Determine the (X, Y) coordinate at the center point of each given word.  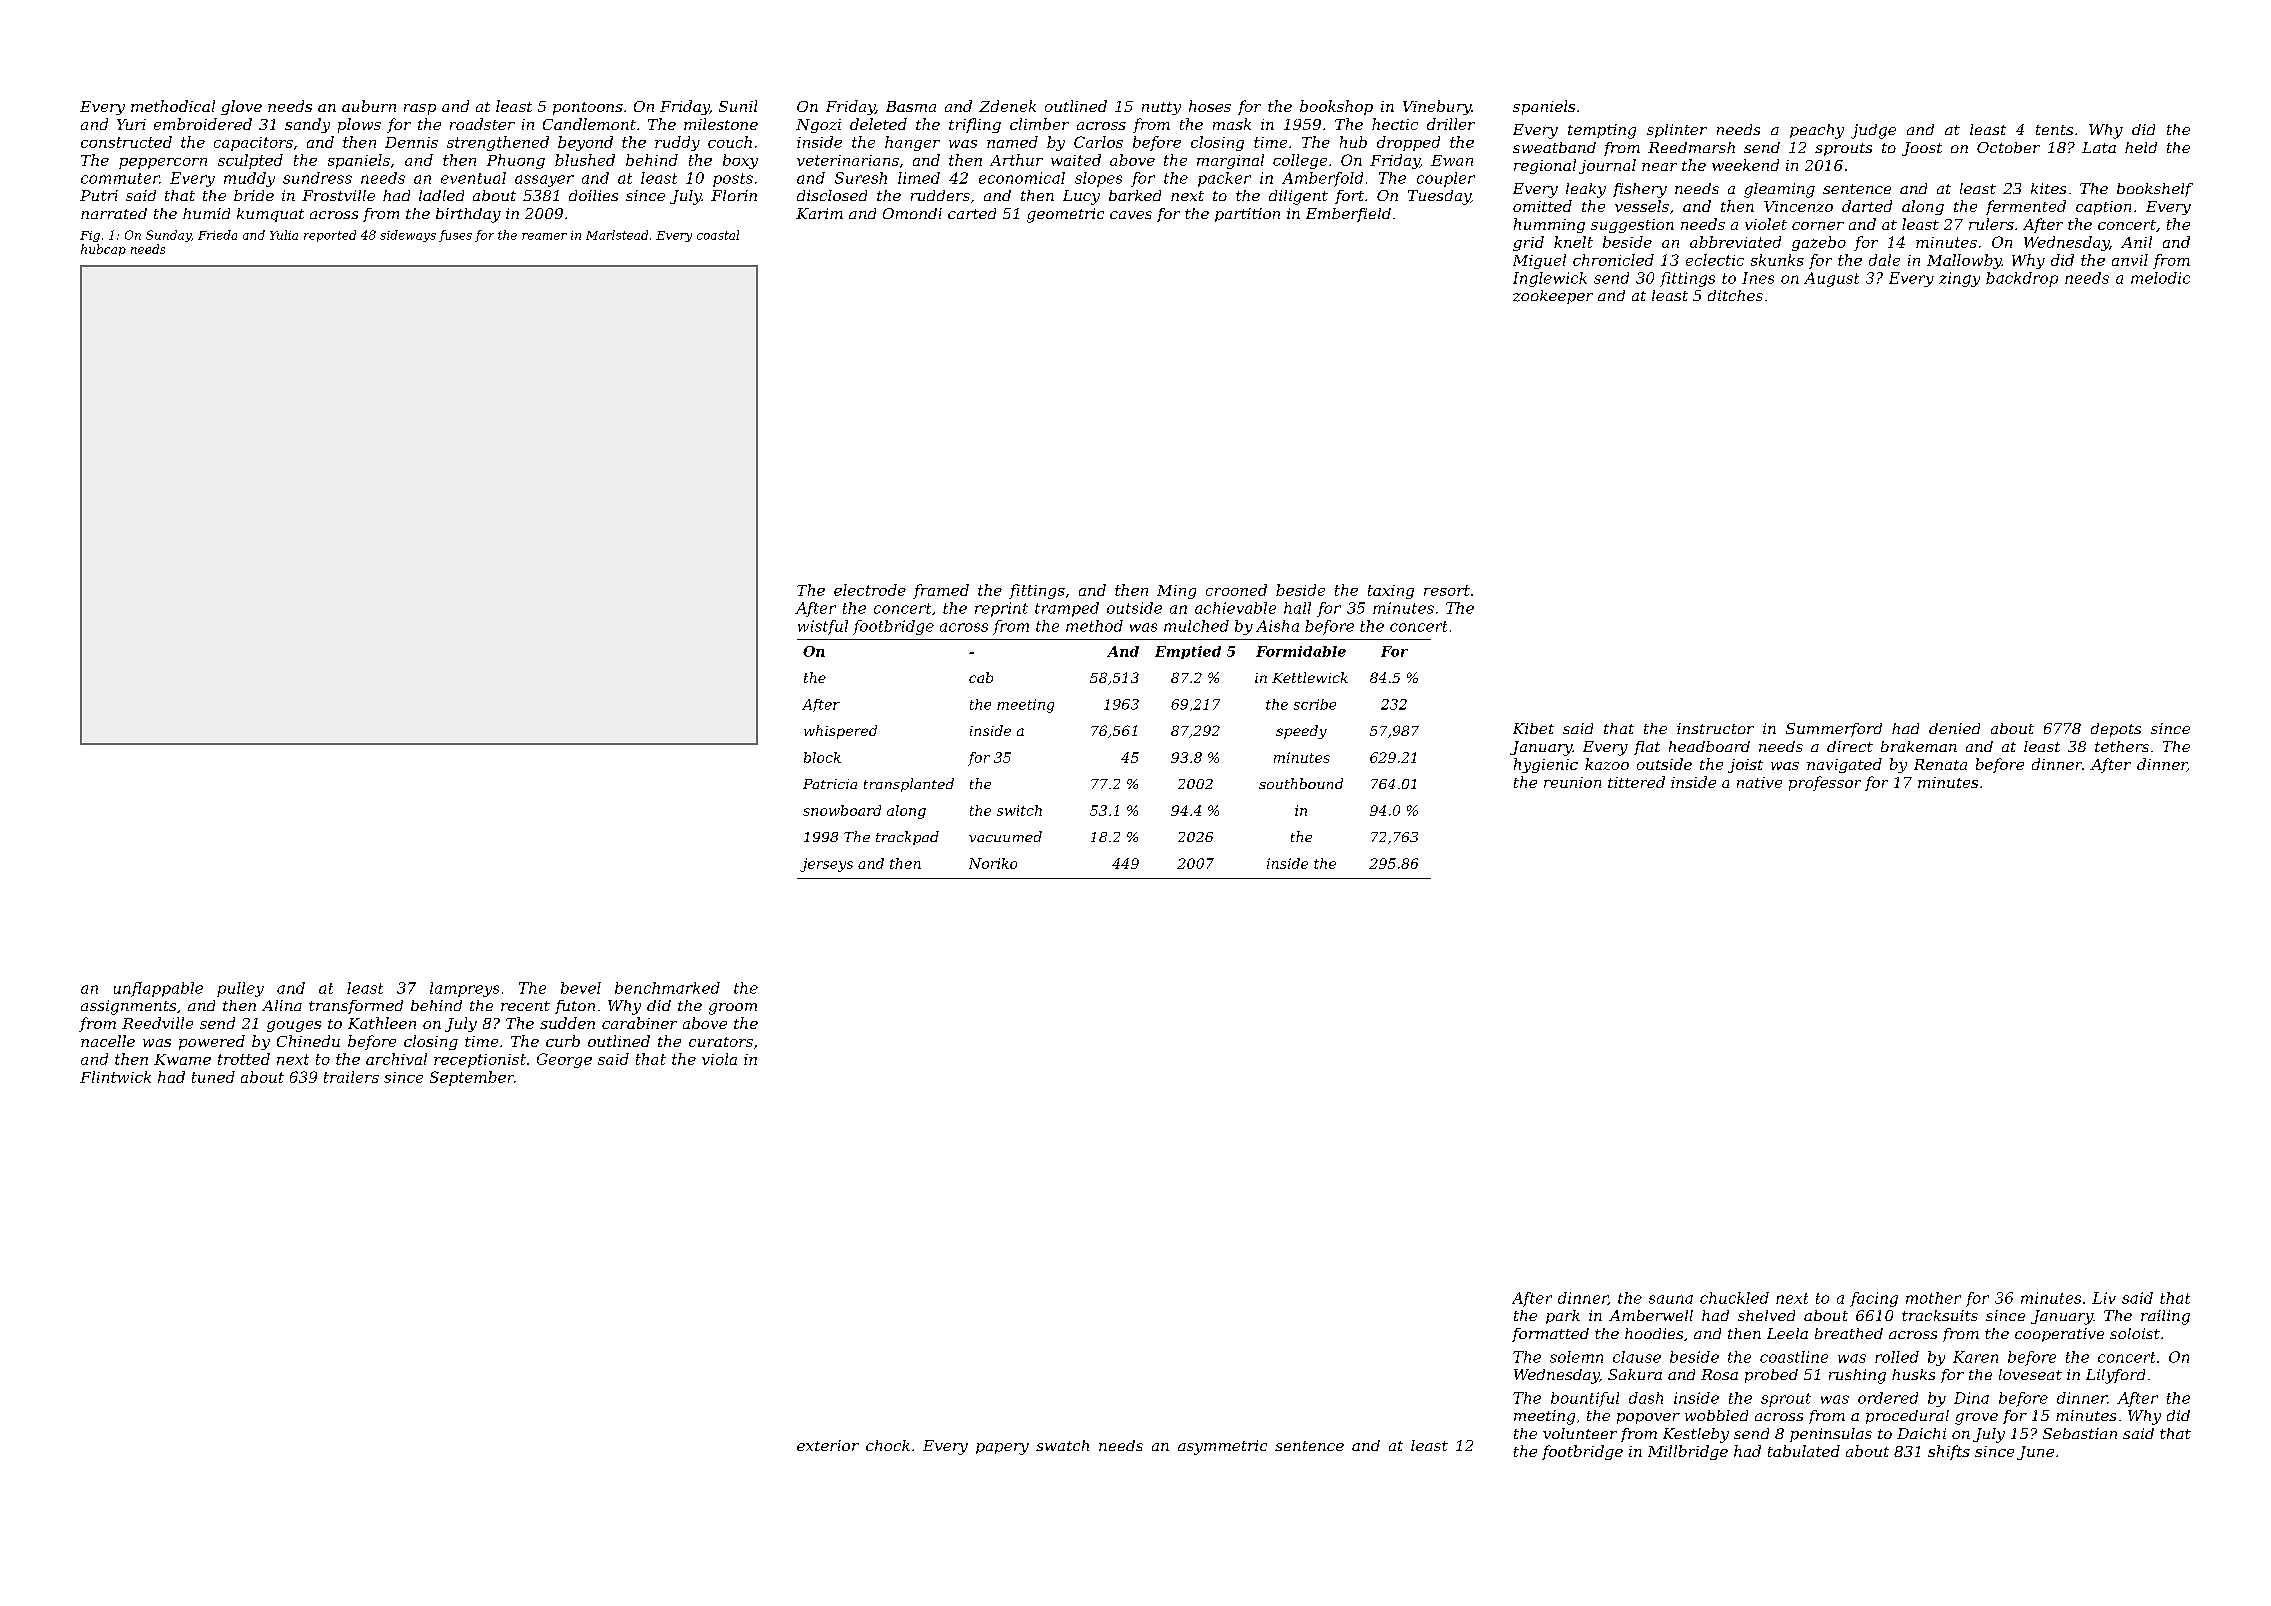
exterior (828, 1445)
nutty (1161, 108)
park (1563, 1317)
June (2035, 1453)
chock (888, 1445)
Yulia (284, 235)
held (2141, 147)
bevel (581, 988)
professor (1825, 783)
